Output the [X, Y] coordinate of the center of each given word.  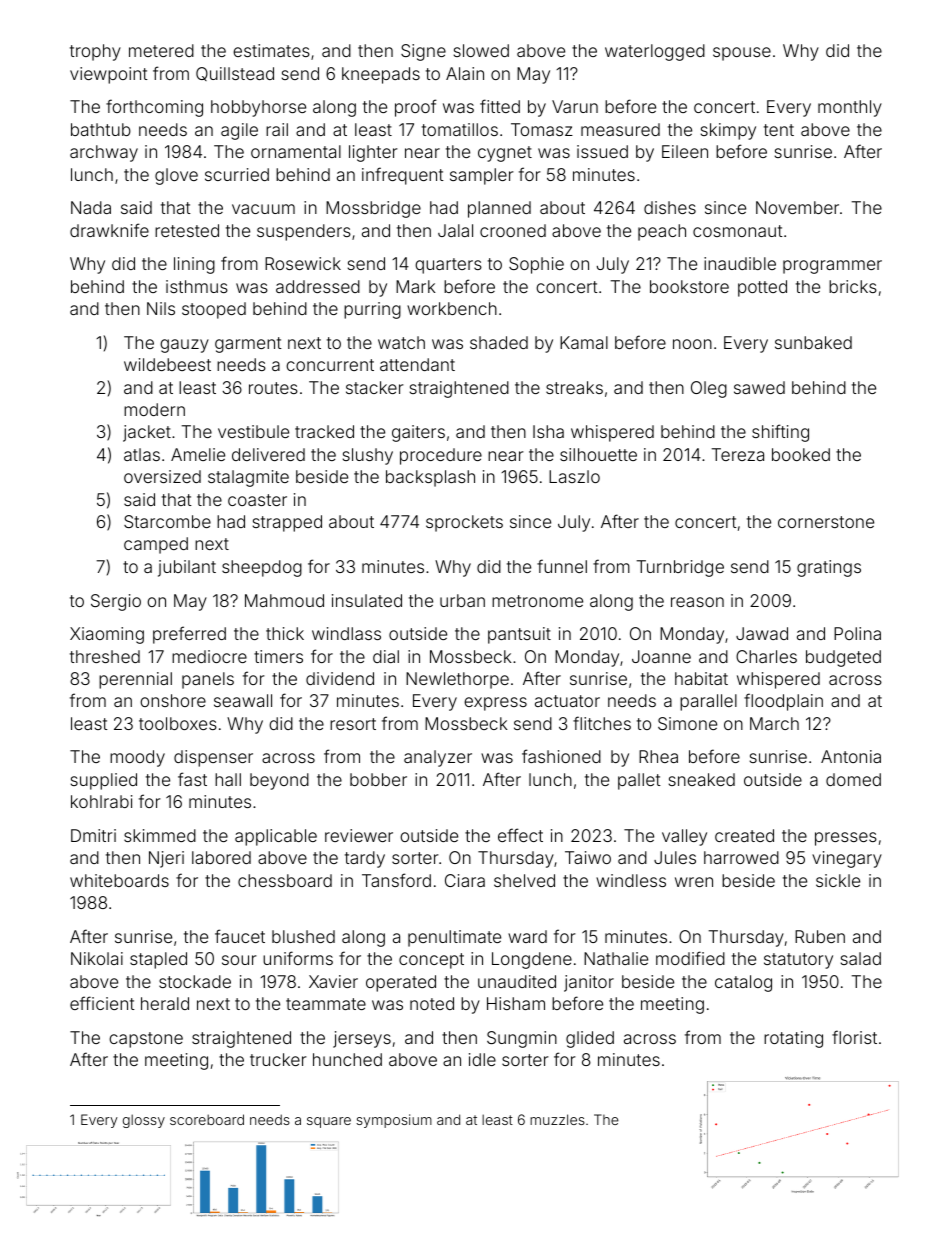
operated [401, 983]
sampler [481, 176]
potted [762, 288]
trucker [278, 1059]
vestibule [253, 431]
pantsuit [519, 635]
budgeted [843, 658]
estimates [271, 50]
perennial [135, 680]
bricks [853, 286]
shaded [499, 342]
